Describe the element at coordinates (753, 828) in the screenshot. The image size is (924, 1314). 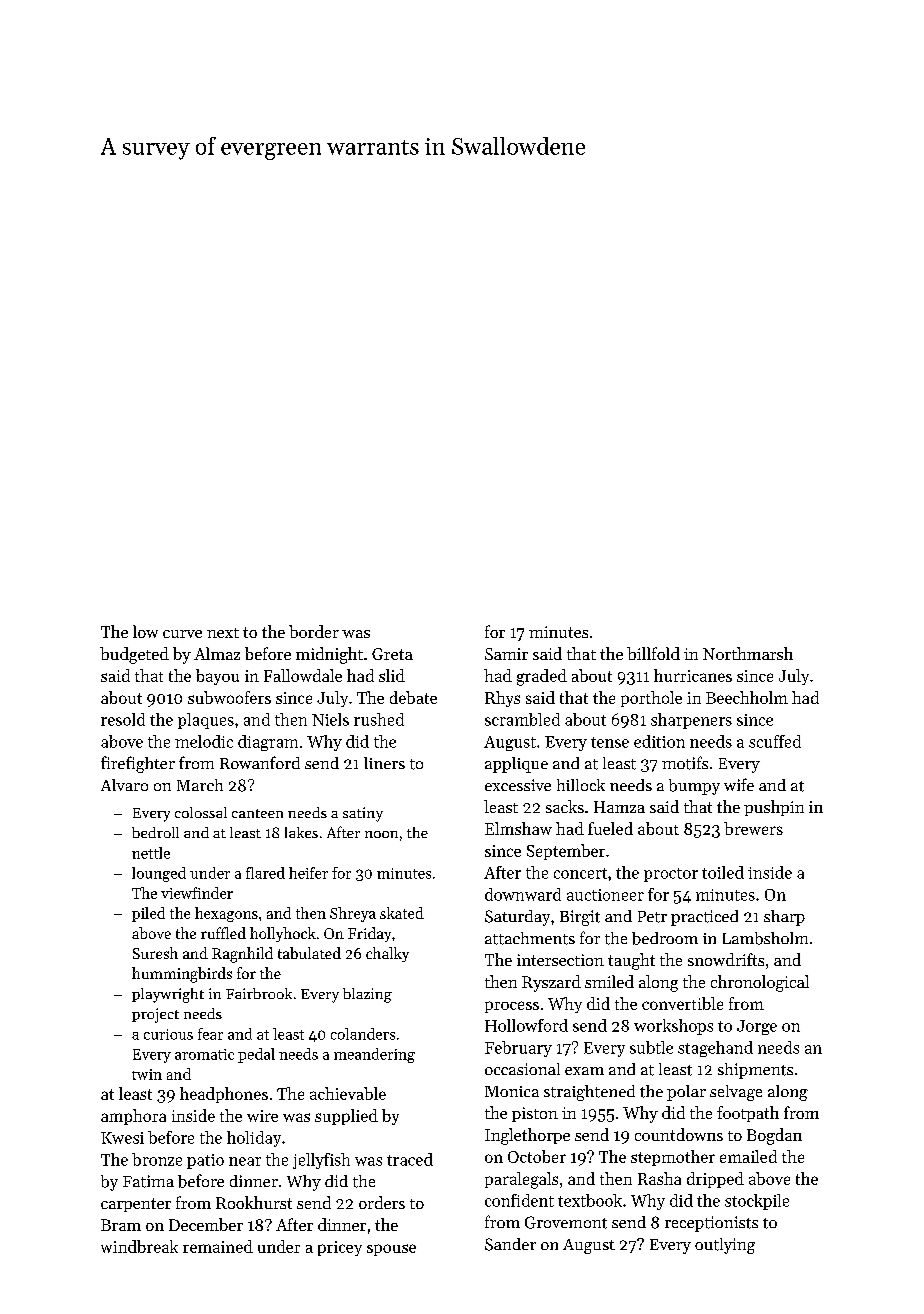
I see `brewers` at that location.
